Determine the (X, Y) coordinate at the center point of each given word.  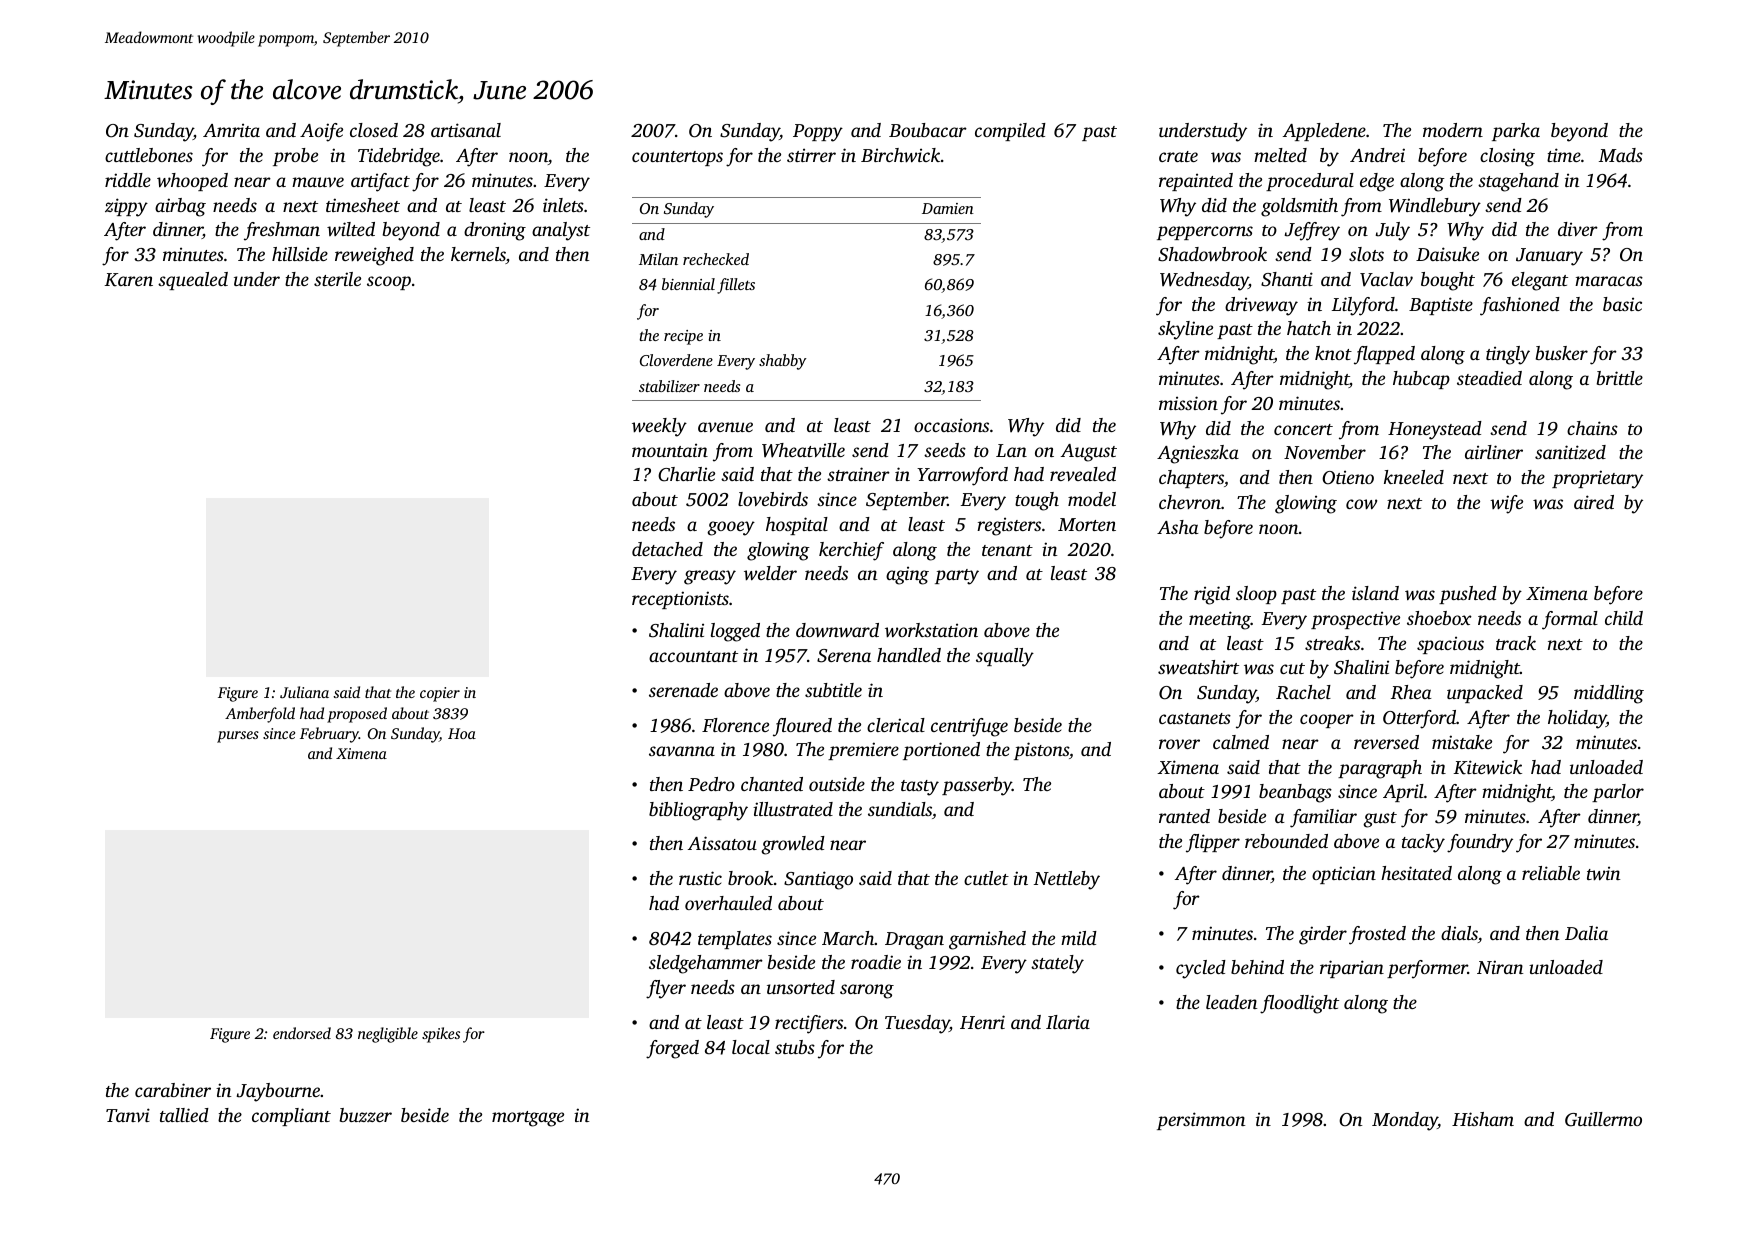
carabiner (173, 1090)
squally (1005, 657)
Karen (128, 280)
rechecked (716, 259)
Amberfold (260, 715)
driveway (1261, 306)
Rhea (1411, 692)
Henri (982, 1022)
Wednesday (1204, 281)
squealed (193, 281)
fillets (736, 286)
